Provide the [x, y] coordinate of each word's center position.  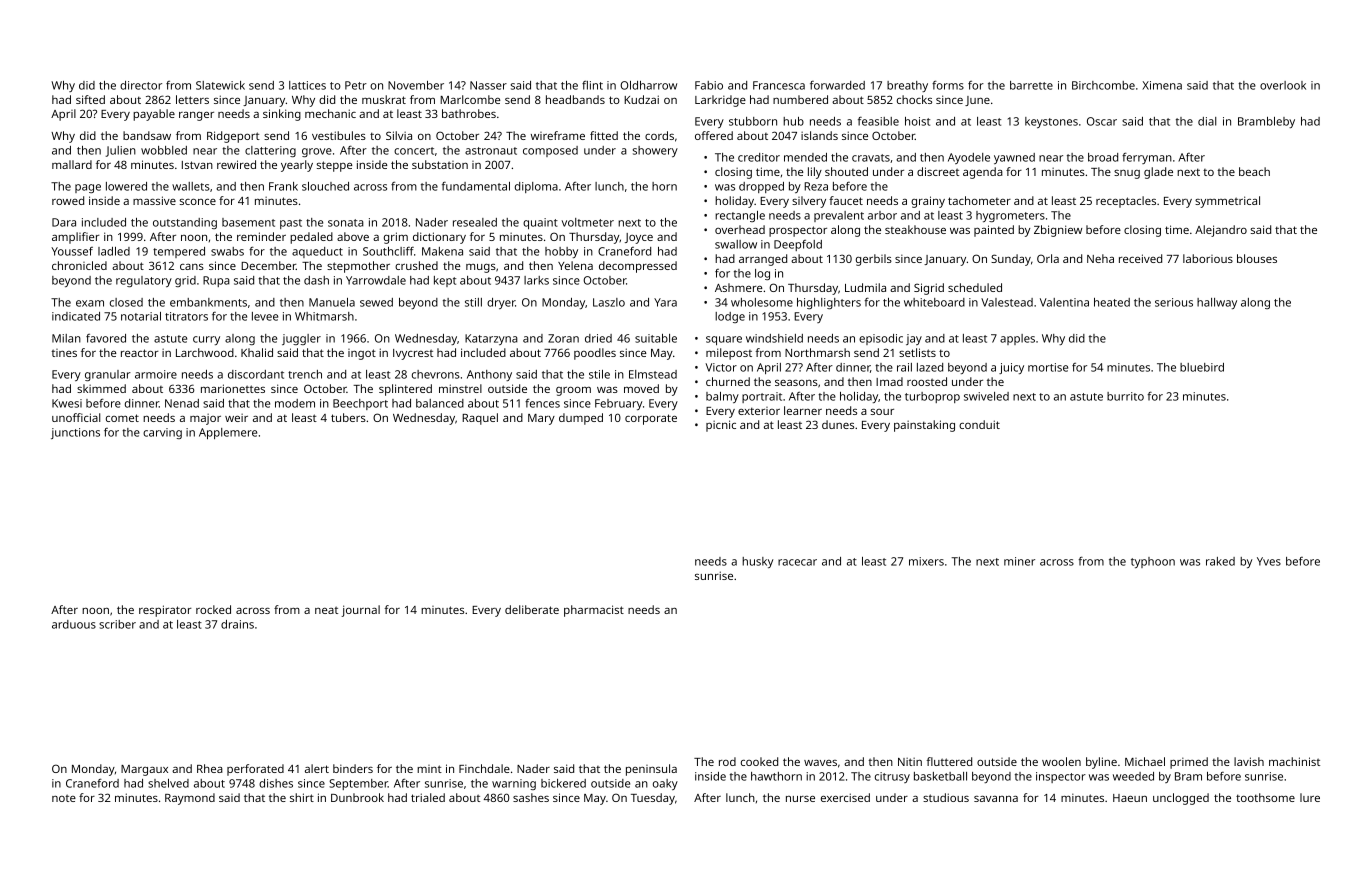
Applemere [228, 433]
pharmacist [594, 611]
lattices [307, 85]
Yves [1269, 561]
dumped [581, 419]
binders [353, 768]
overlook [1283, 85]
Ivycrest [413, 354]
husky [757, 562]
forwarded [837, 85]
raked [1220, 561]
